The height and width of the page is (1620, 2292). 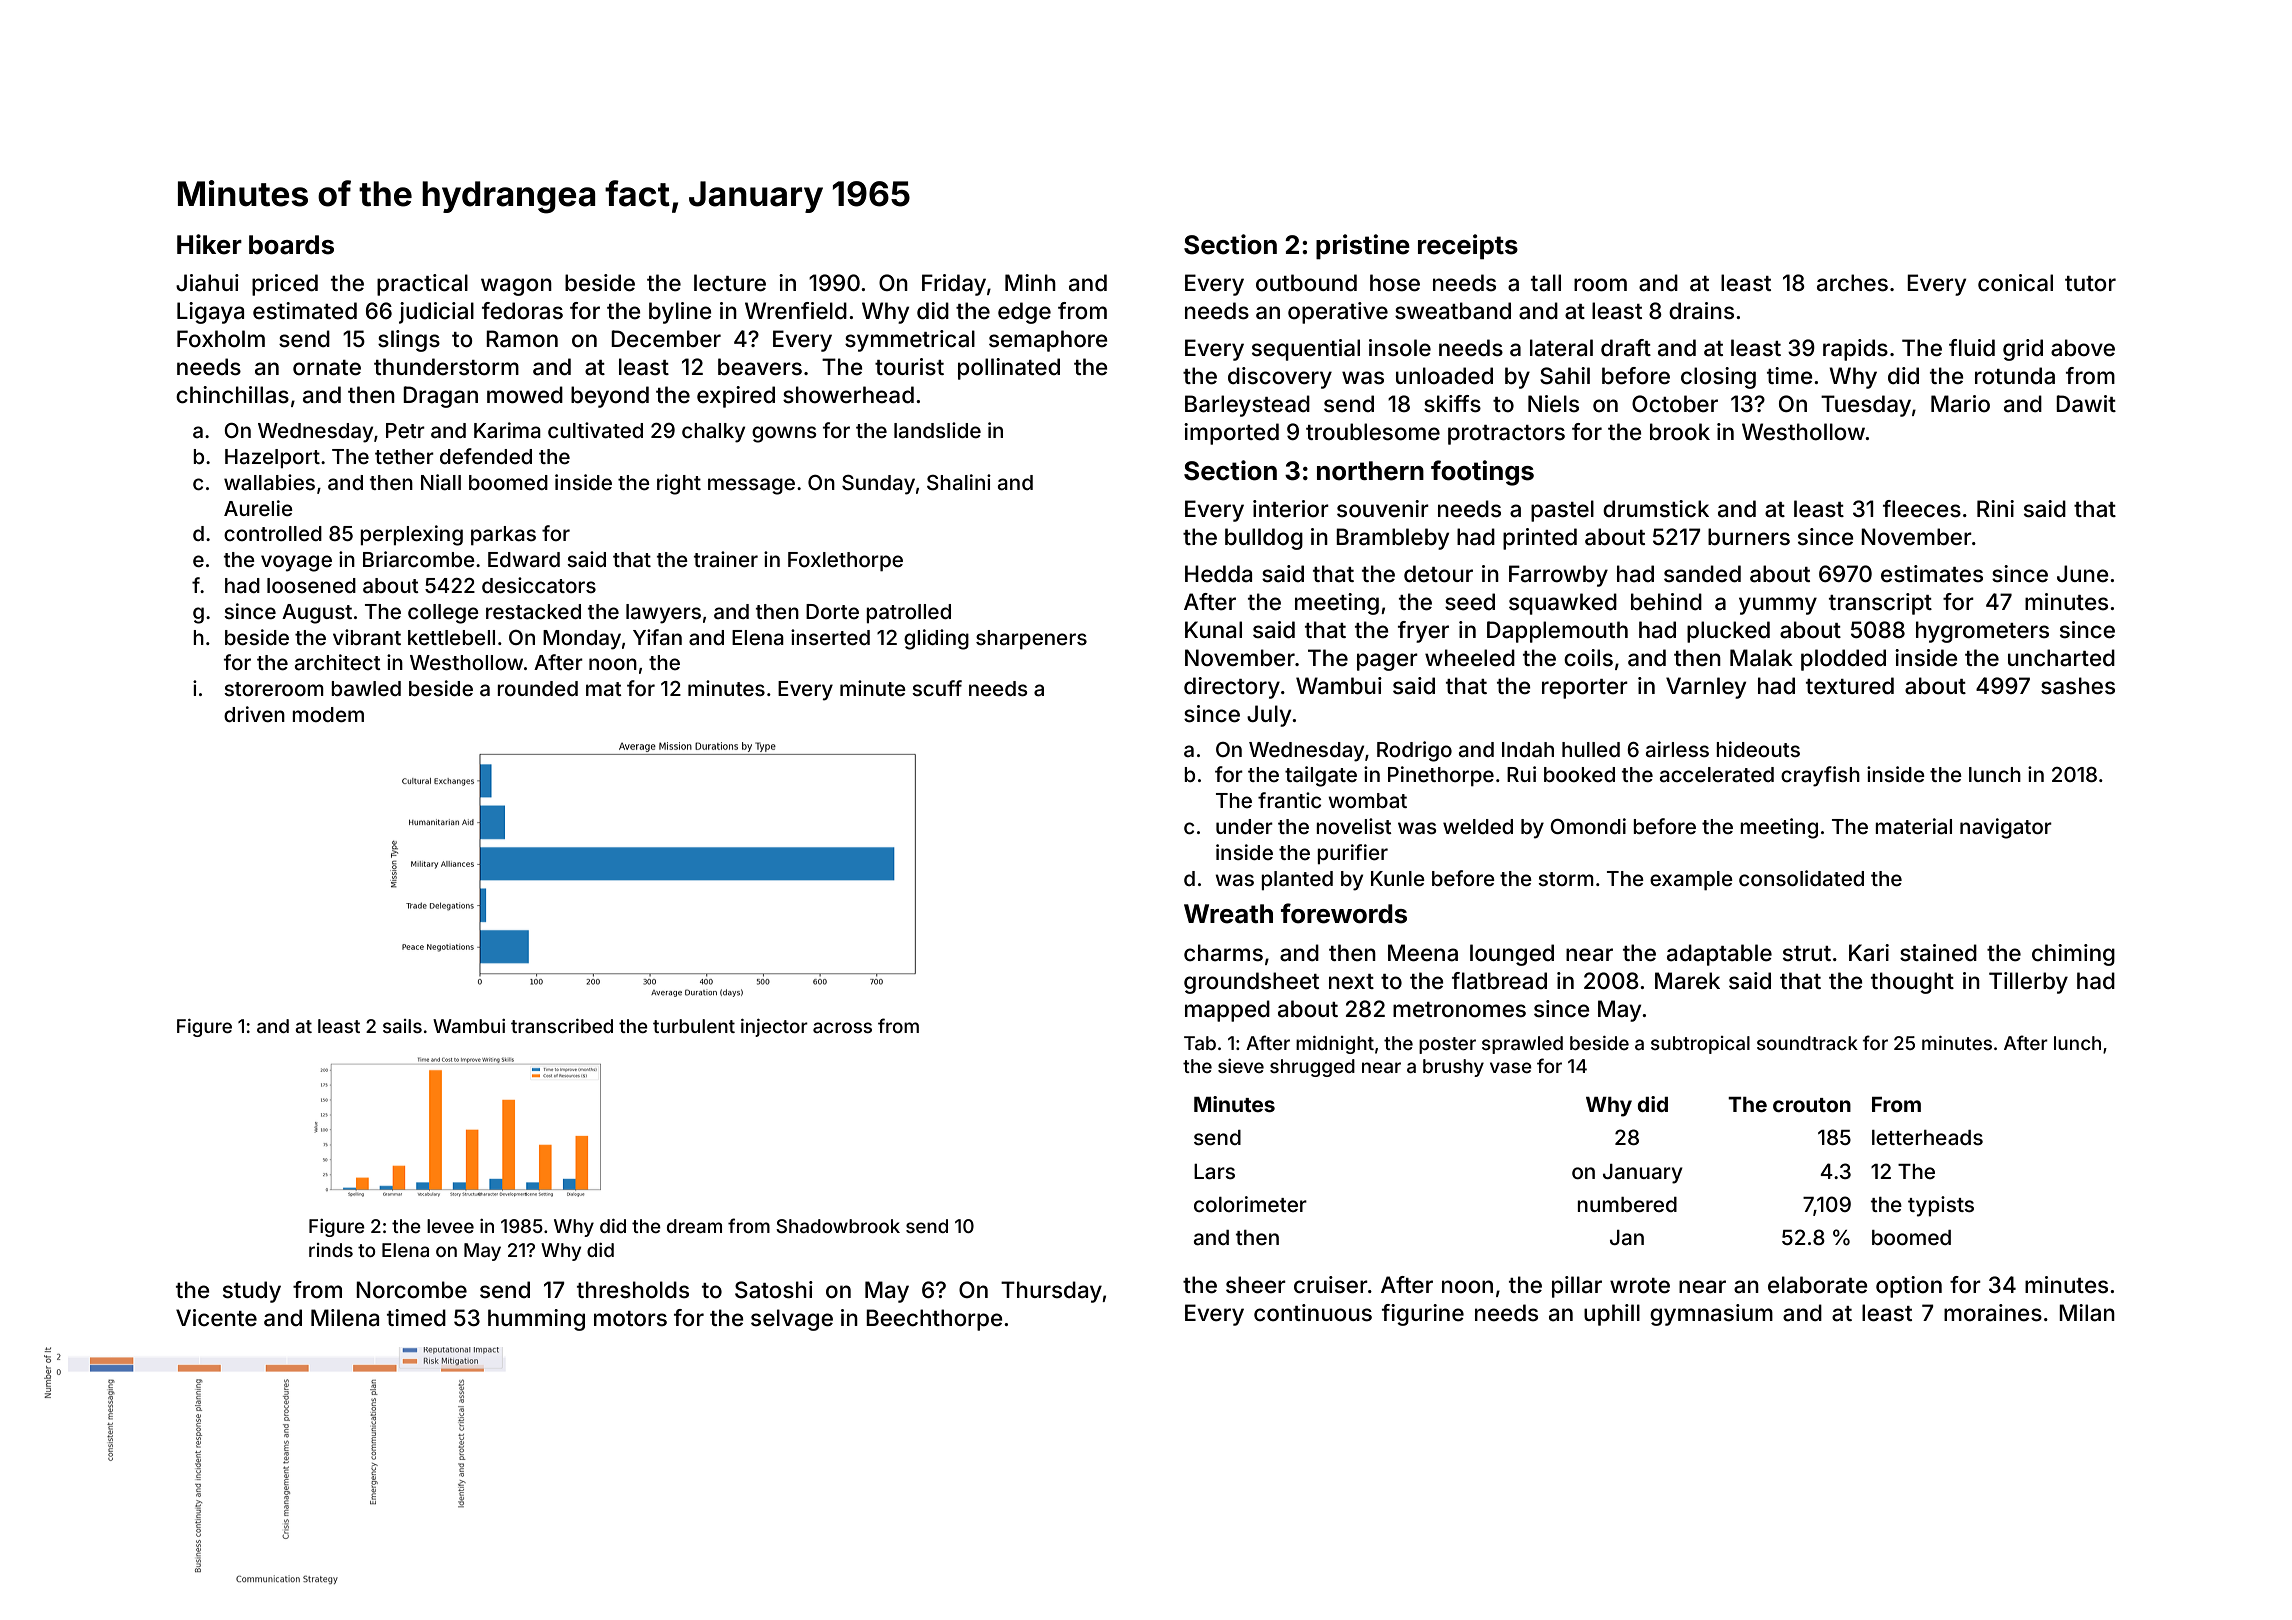 What do you see at coordinates (366, 688) in the page?
I see `bawled` at bounding box center [366, 688].
